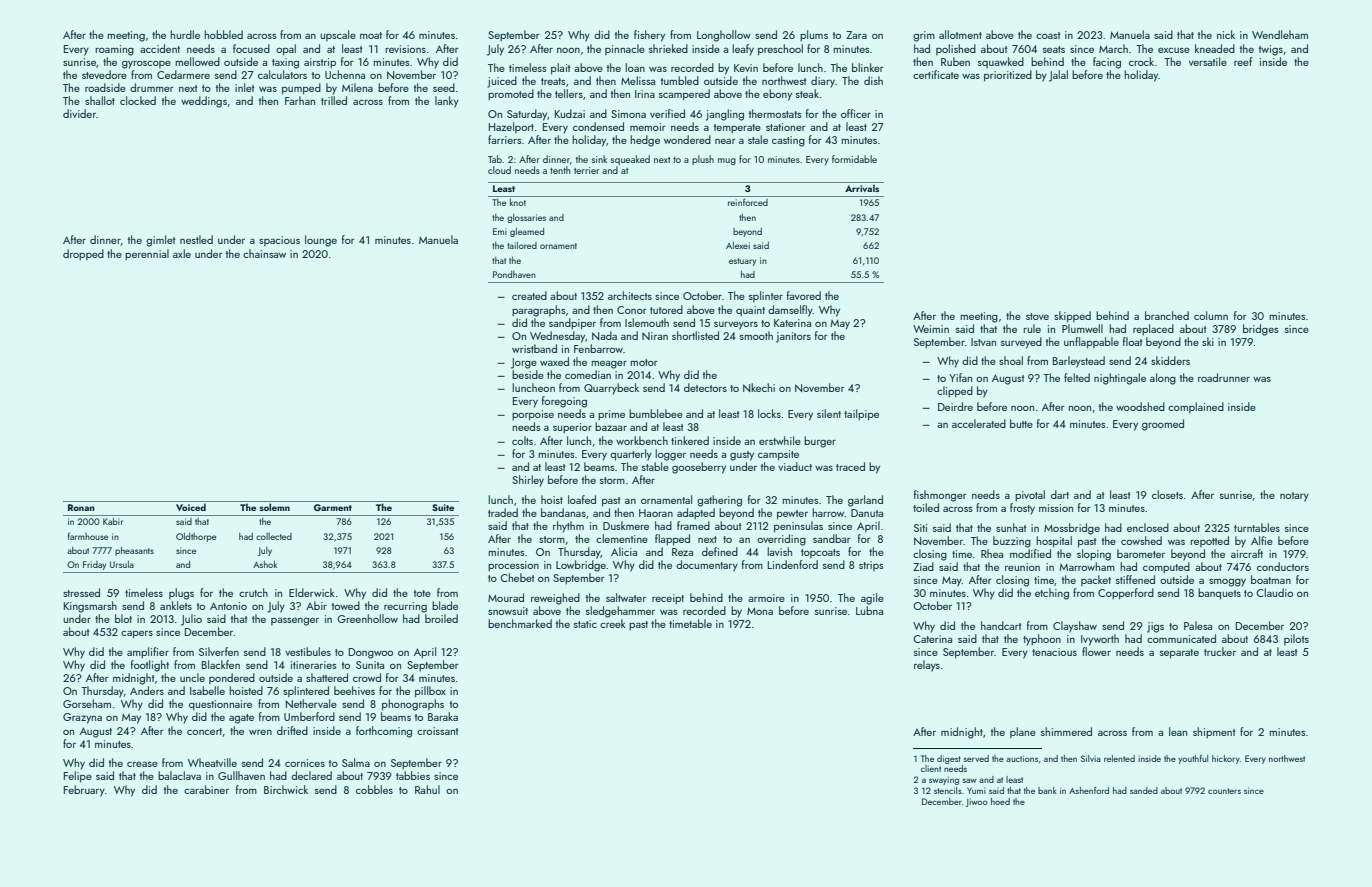  I want to click on cloud, so click(499, 170).
